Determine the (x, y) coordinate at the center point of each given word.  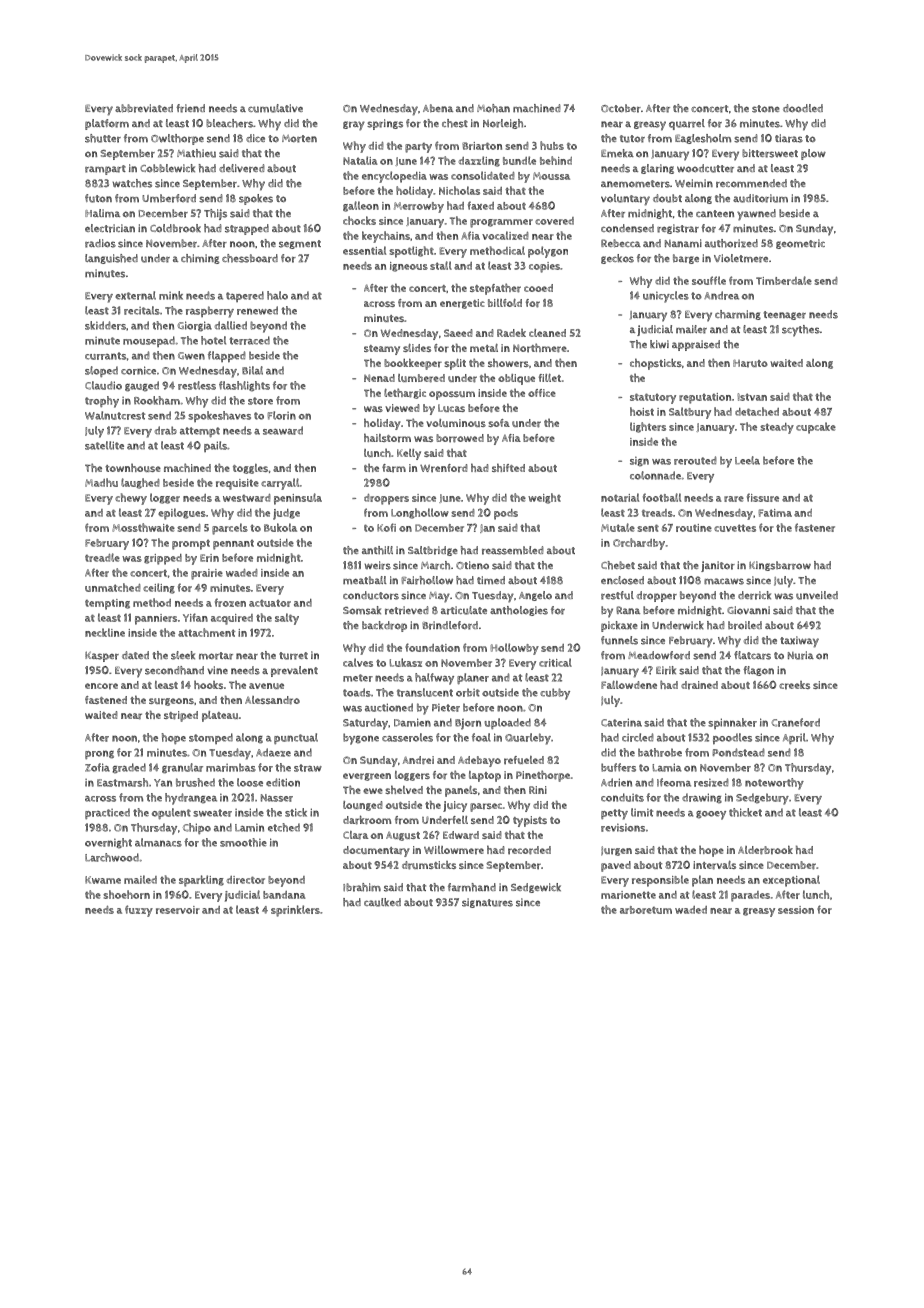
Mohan (493, 108)
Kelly (409, 454)
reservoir (178, 910)
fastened (106, 700)
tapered (245, 296)
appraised (696, 345)
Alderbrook (765, 850)
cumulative (275, 108)
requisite (237, 484)
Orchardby (639, 544)
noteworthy (774, 784)
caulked (382, 902)
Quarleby (528, 739)
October (621, 108)
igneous (409, 267)
